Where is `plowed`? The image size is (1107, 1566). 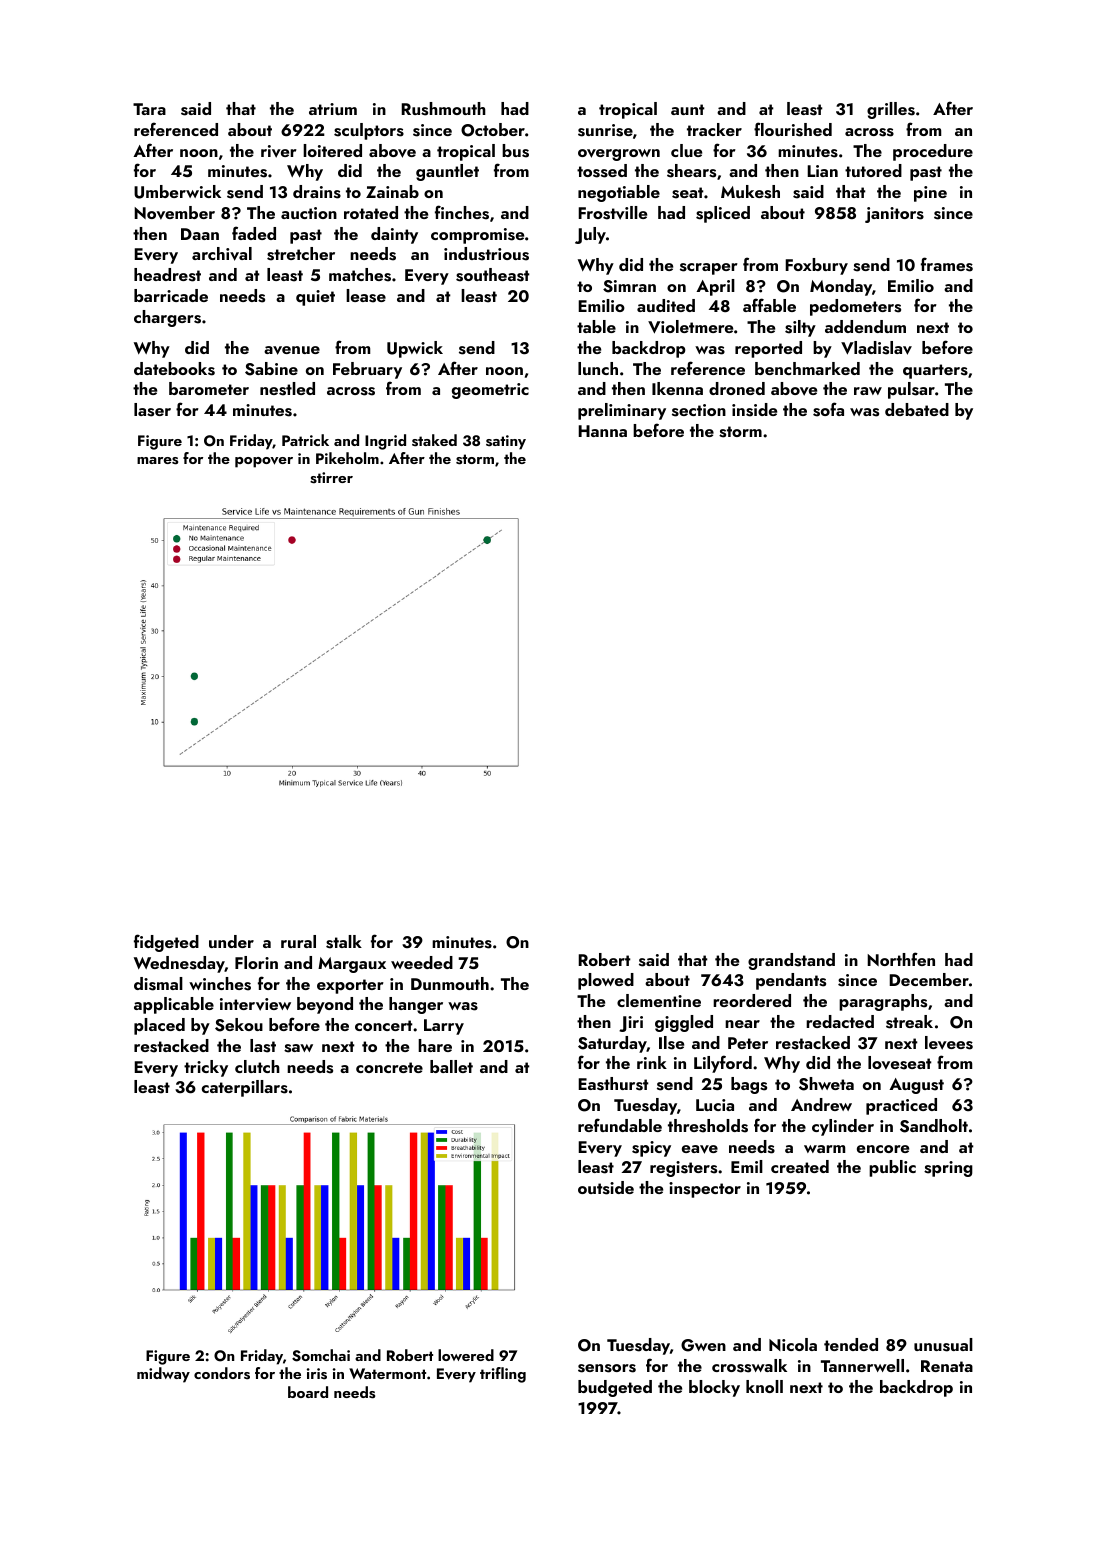 plowed is located at coordinates (606, 981).
